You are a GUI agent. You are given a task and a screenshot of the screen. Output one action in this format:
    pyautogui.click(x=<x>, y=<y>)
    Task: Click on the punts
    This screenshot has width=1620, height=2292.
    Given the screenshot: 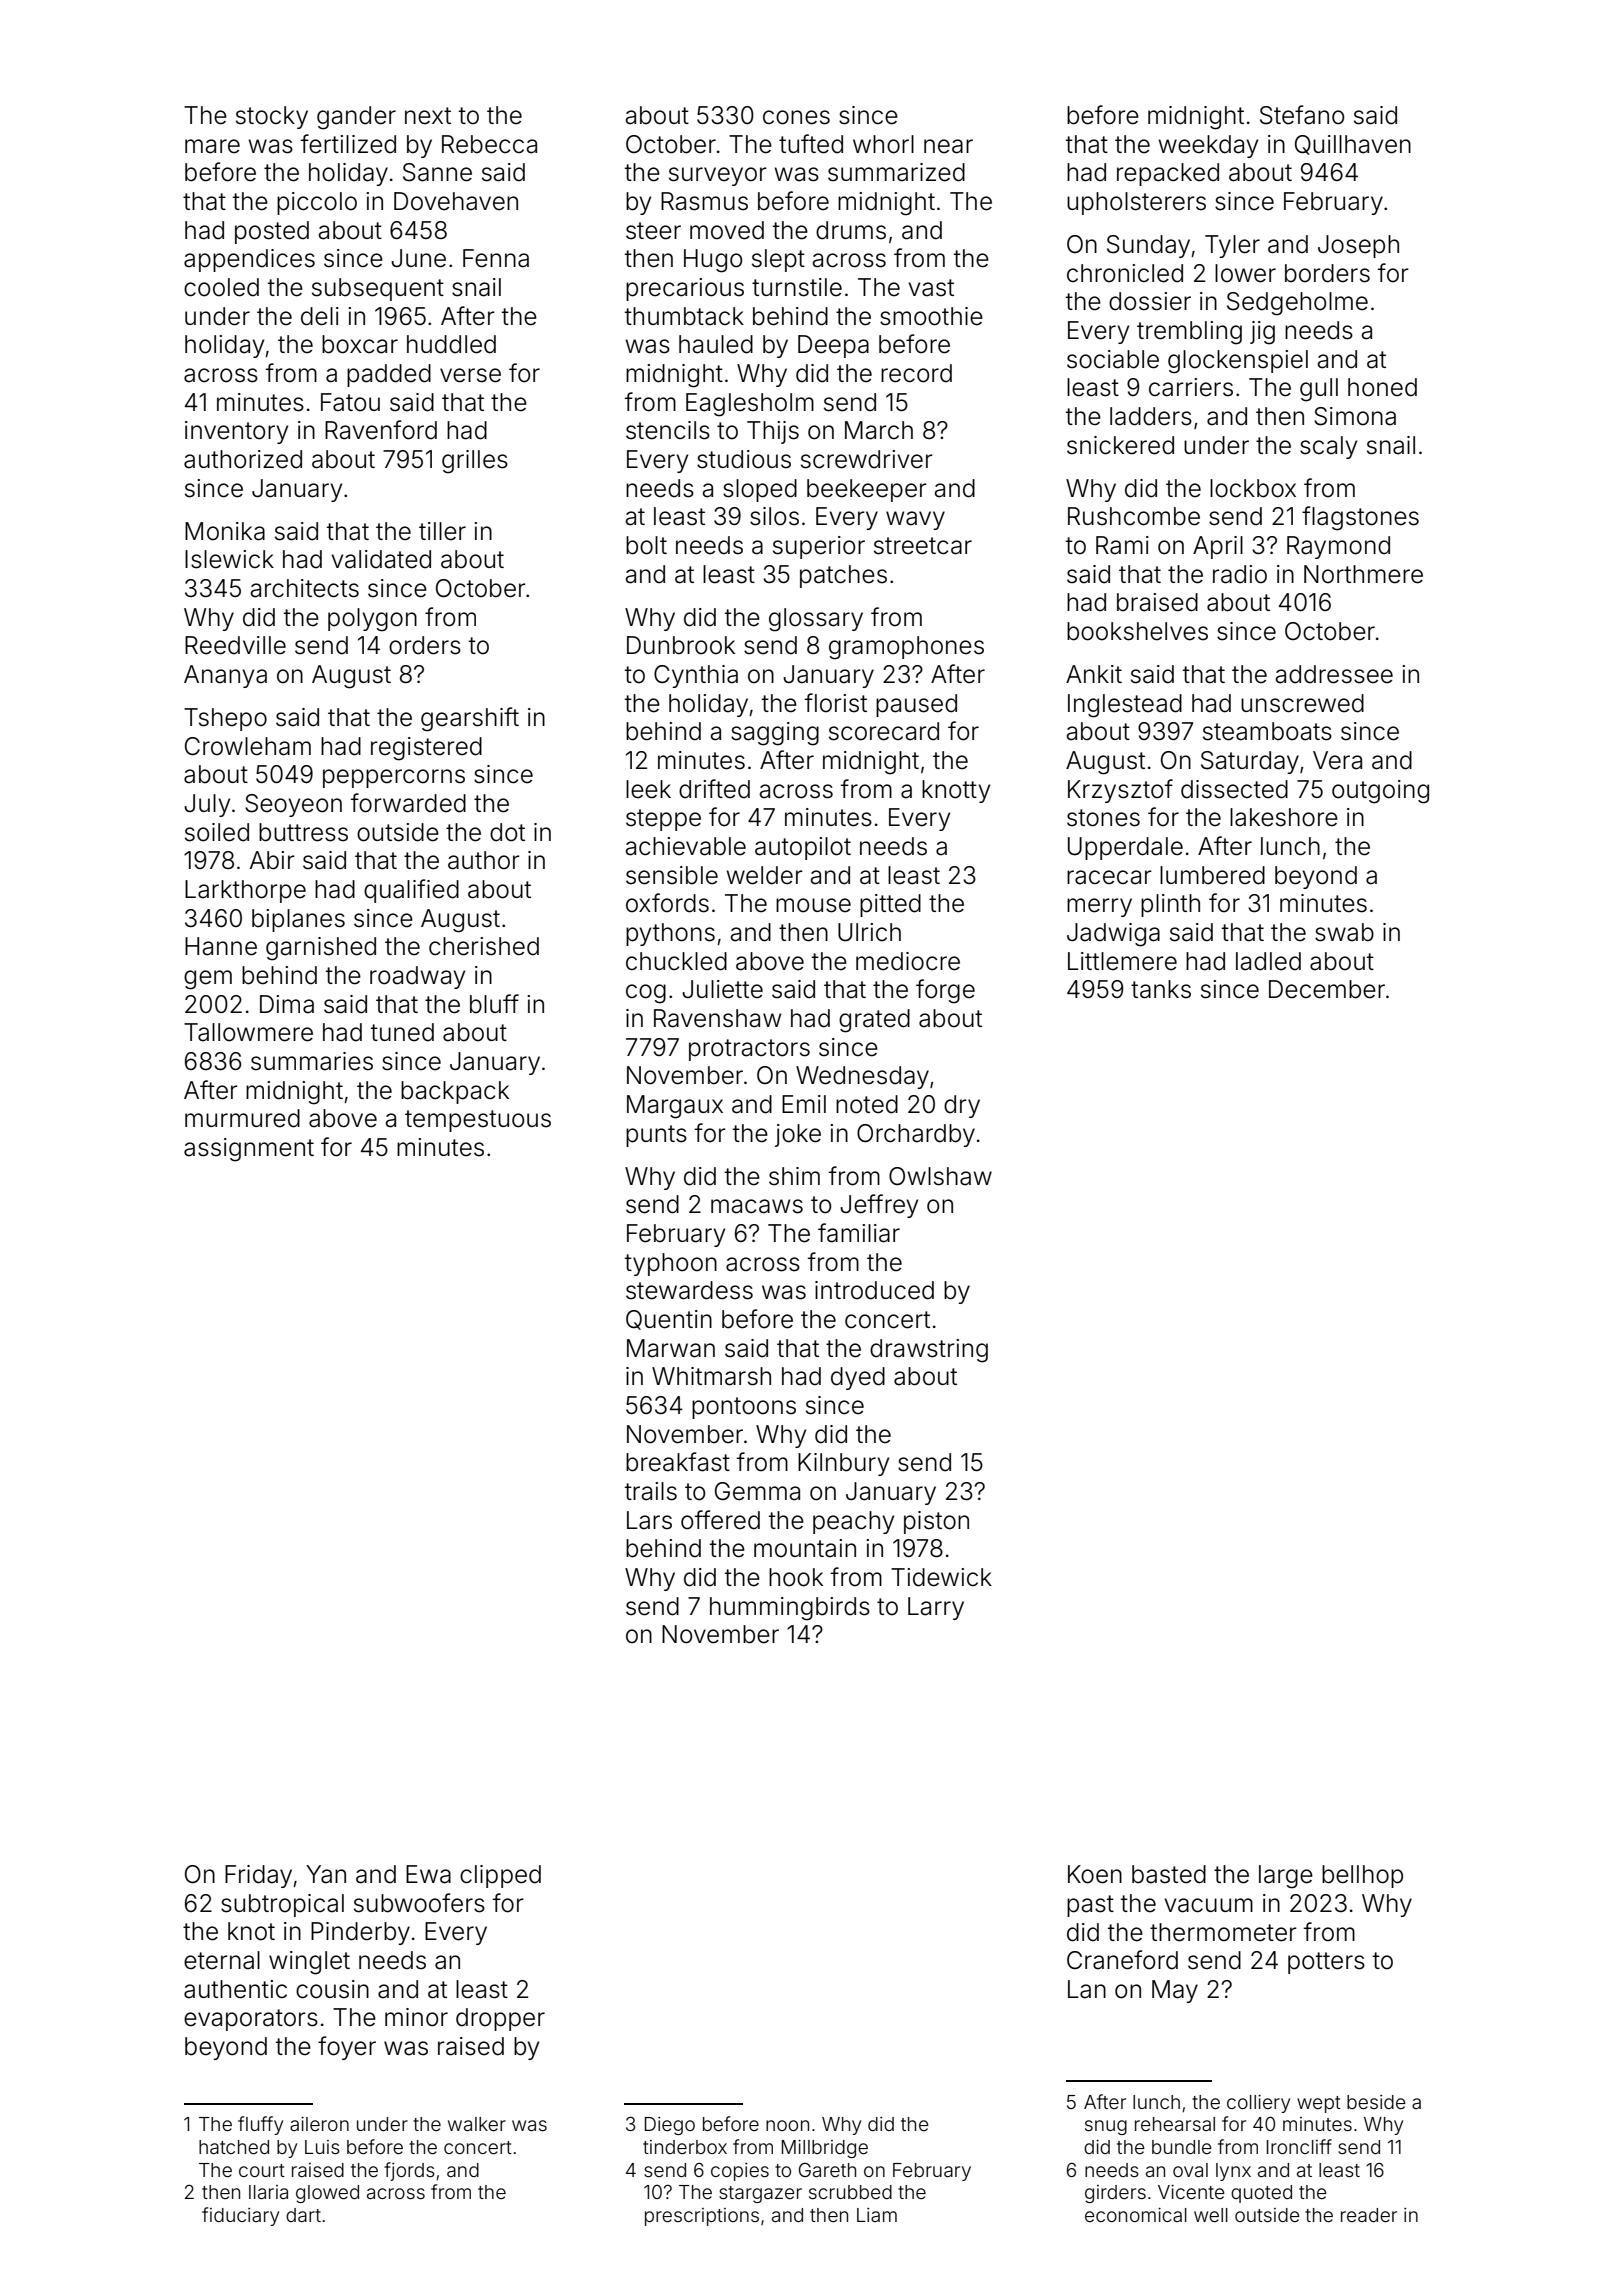 What is the action you would take?
    pyautogui.click(x=656, y=1136)
